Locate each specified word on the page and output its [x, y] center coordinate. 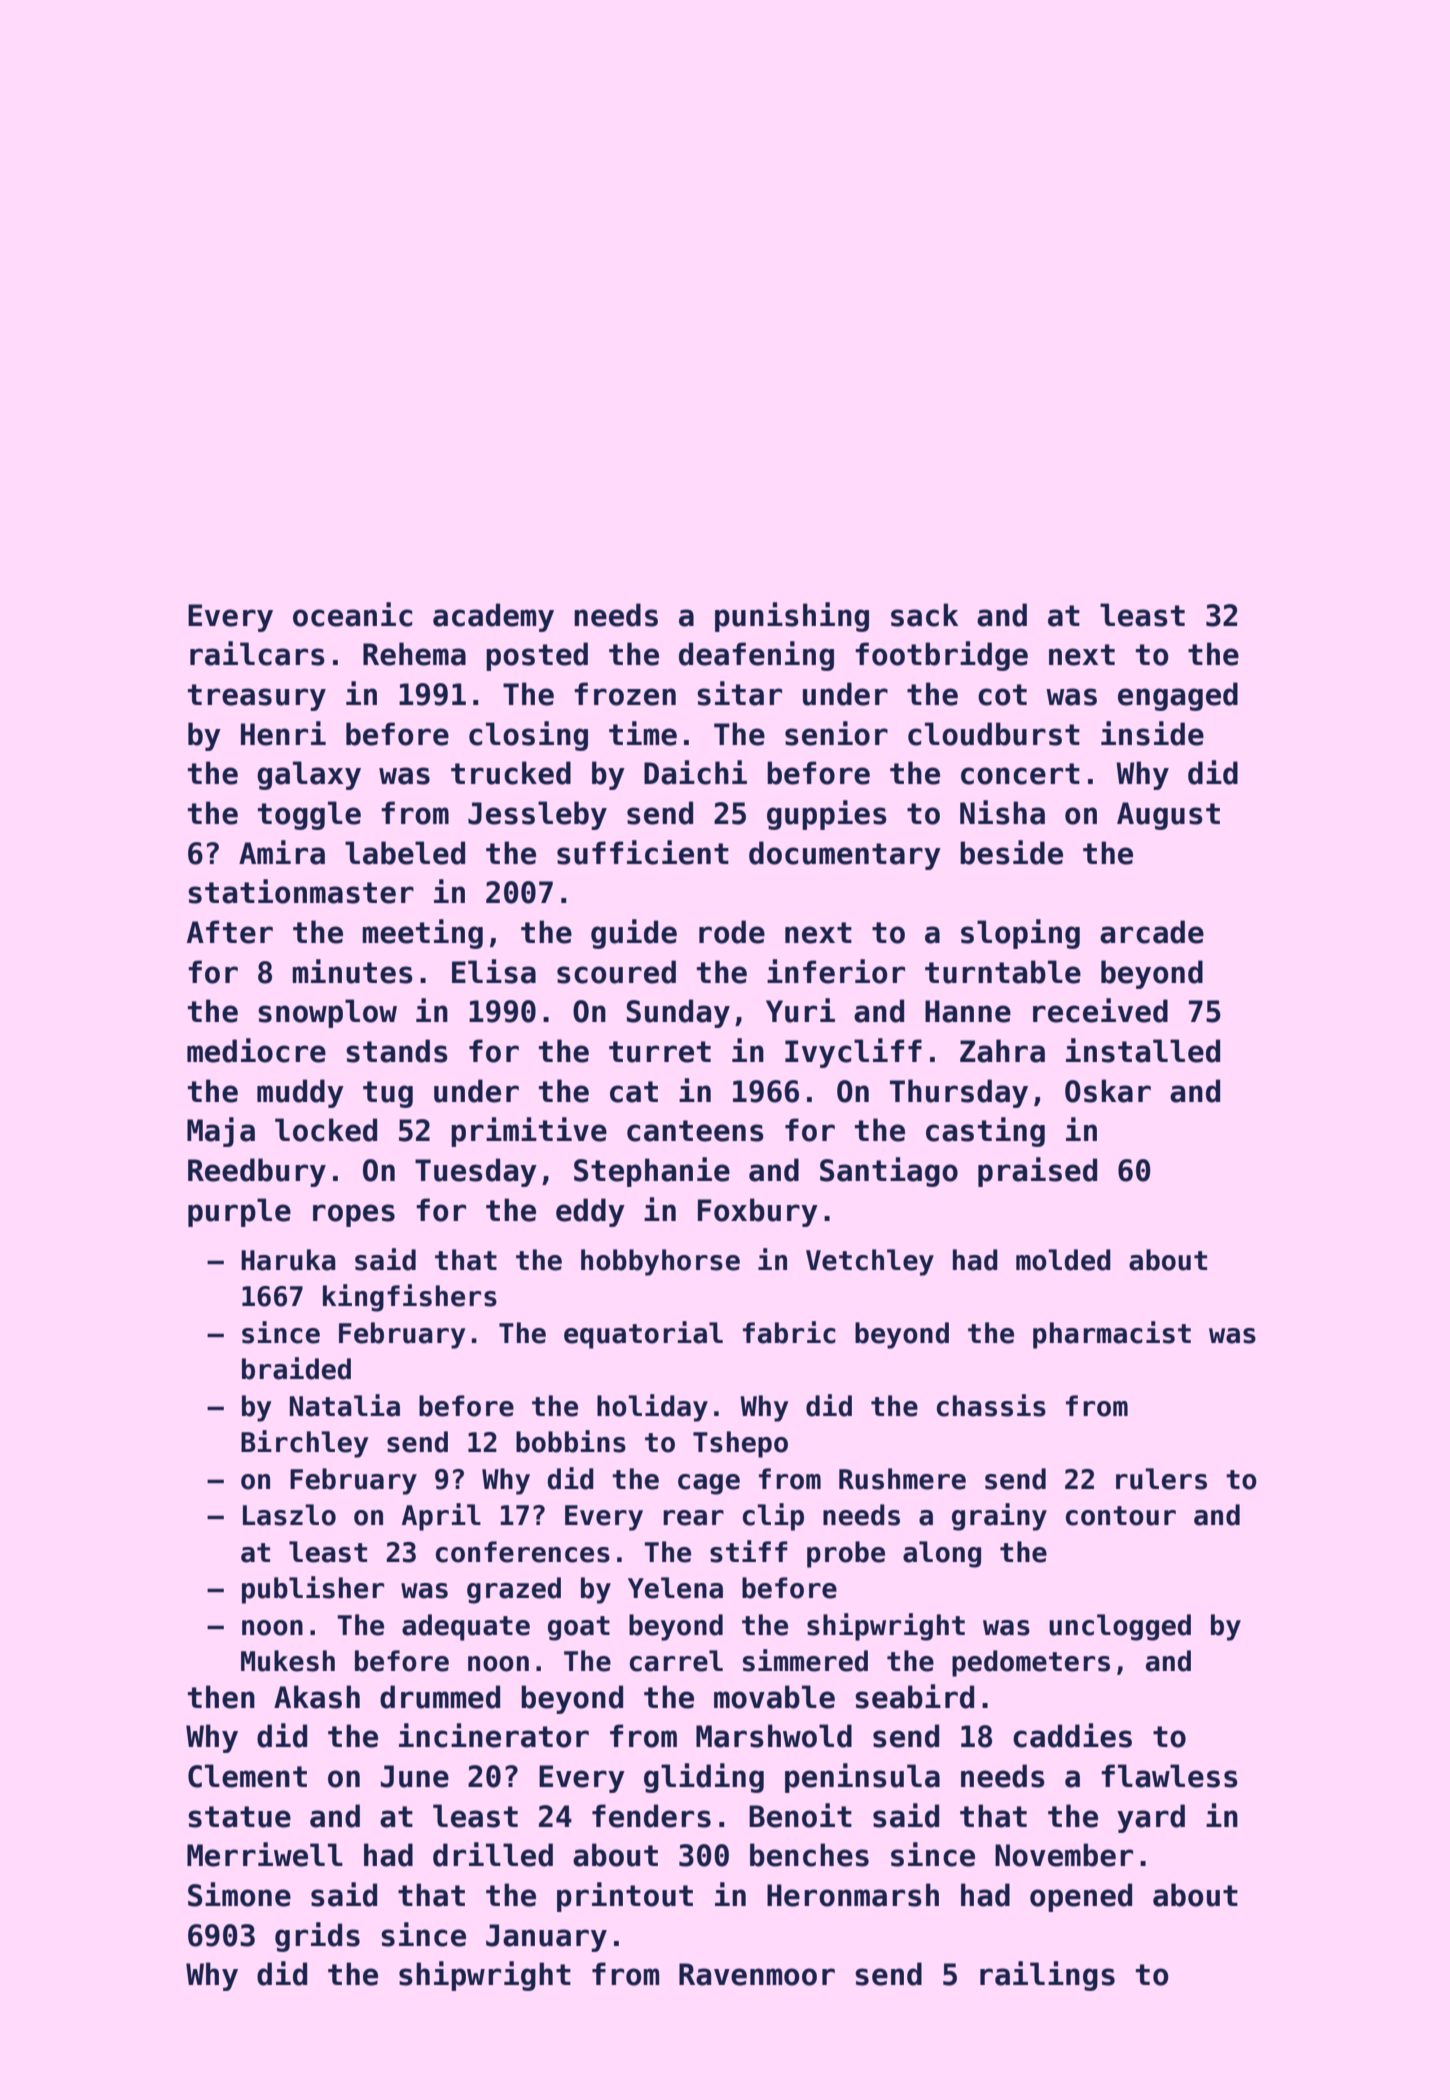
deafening [756, 656]
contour [1121, 1516]
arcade [1152, 932]
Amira [282, 852]
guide [634, 934]
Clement [247, 1776]
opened [1081, 1897]
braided [296, 1368]
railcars [257, 653]
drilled [493, 1854]
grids [317, 1937]
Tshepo [740, 1444]
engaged [1178, 696]
